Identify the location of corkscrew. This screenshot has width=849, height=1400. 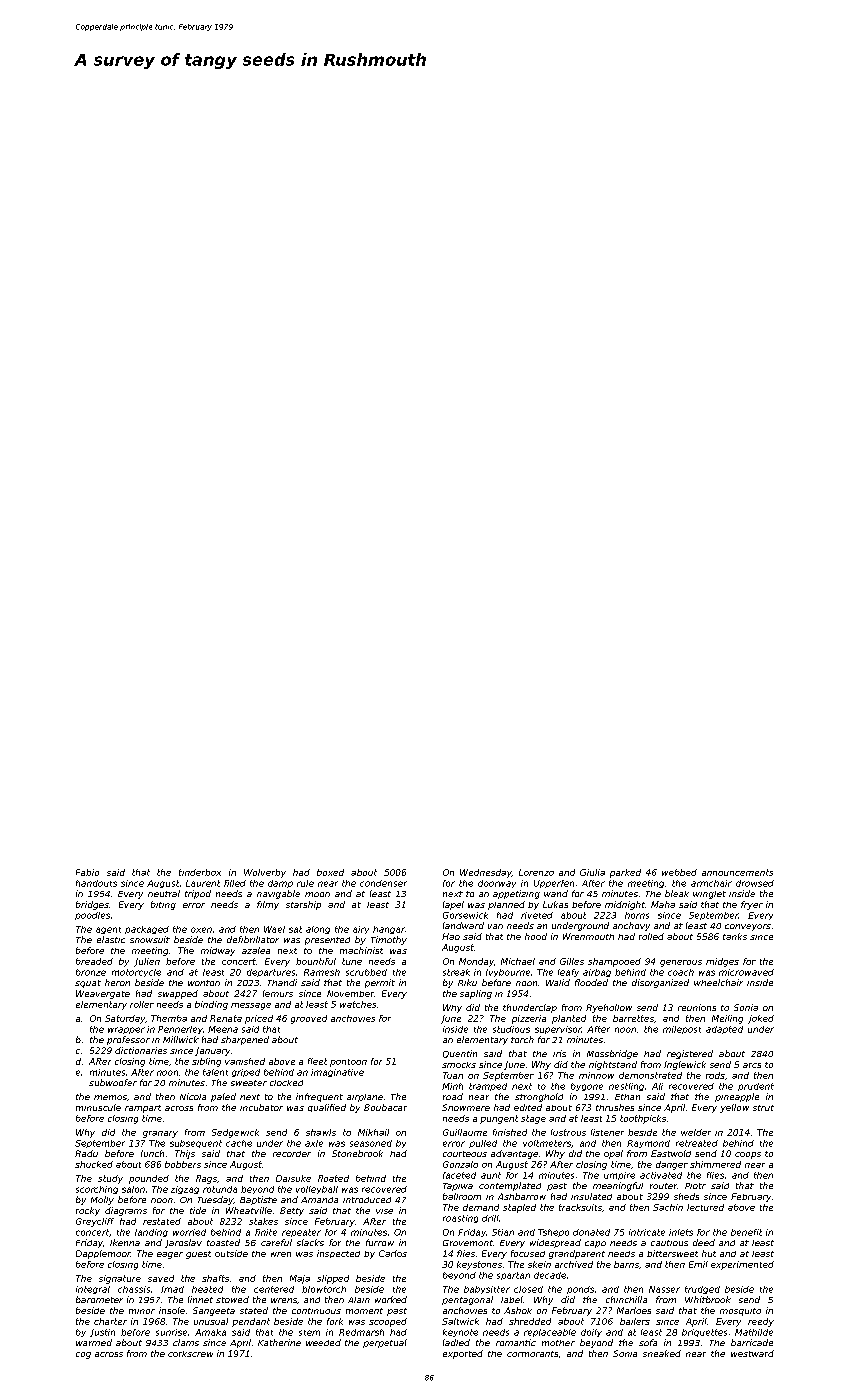
(190, 1354).
